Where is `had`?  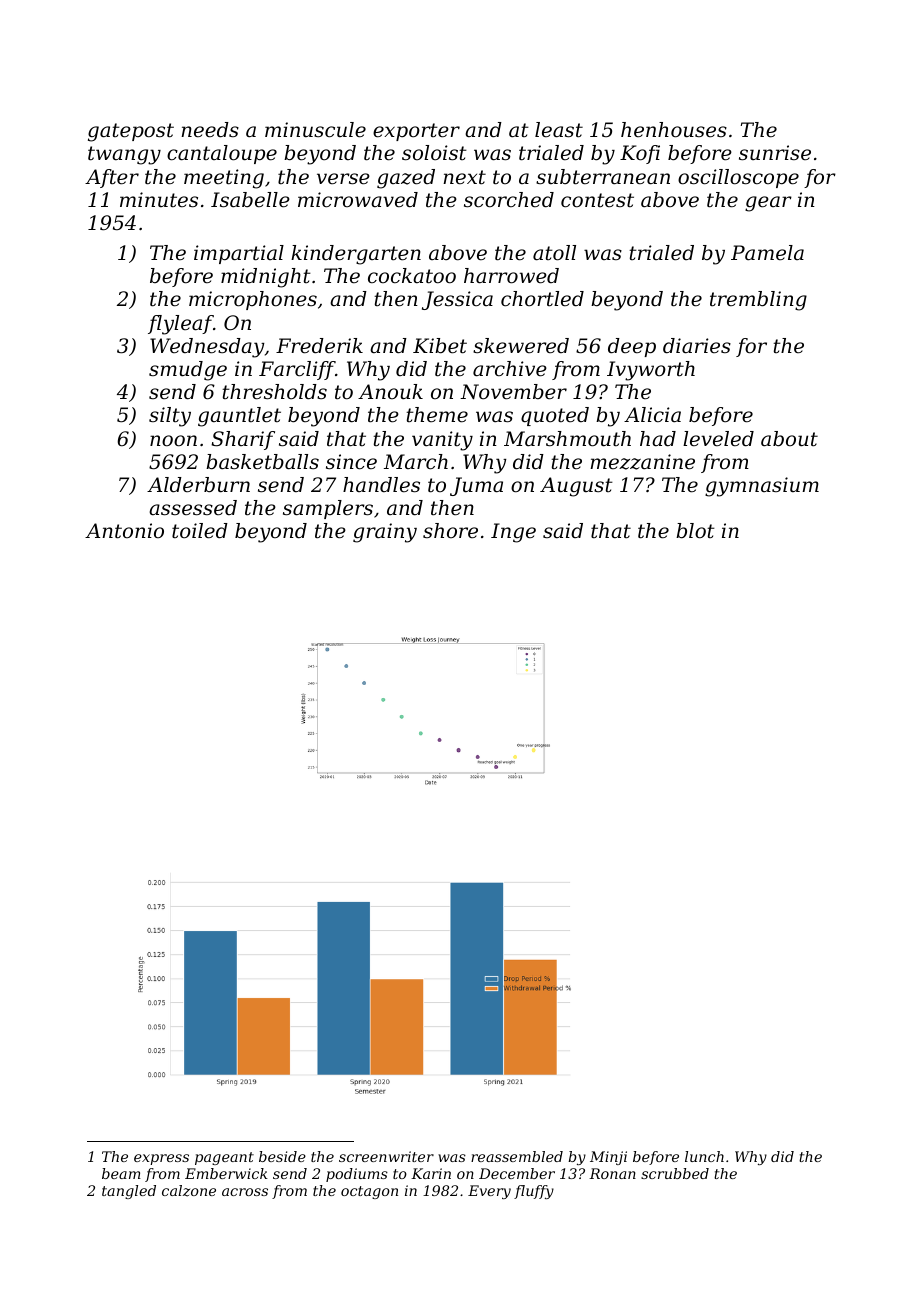 had is located at coordinates (658, 439).
